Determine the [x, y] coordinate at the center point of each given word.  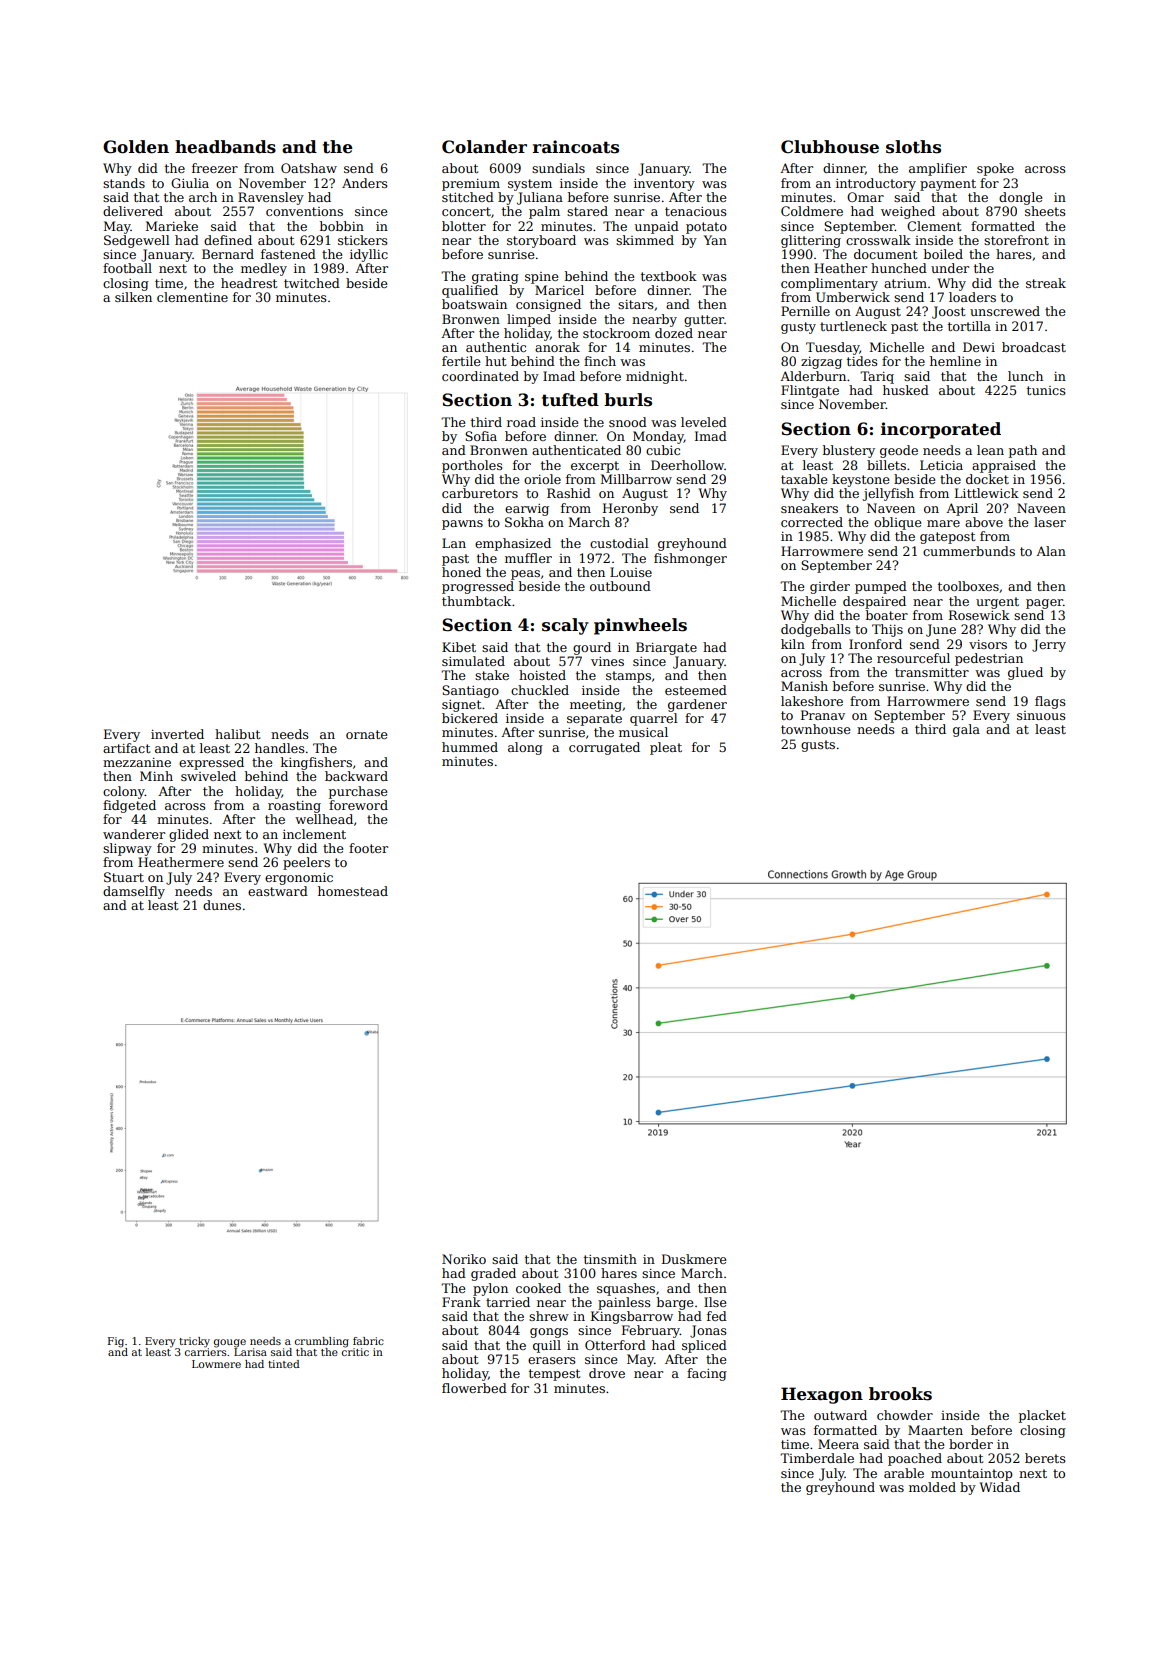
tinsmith [610, 1259]
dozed [674, 333]
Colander [484, 147]
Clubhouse [830, 147]
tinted [284, 1364]
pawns [462, 525]
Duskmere [694, 1259]
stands [124, 183]
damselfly [134, 892]
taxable [804, 479]
